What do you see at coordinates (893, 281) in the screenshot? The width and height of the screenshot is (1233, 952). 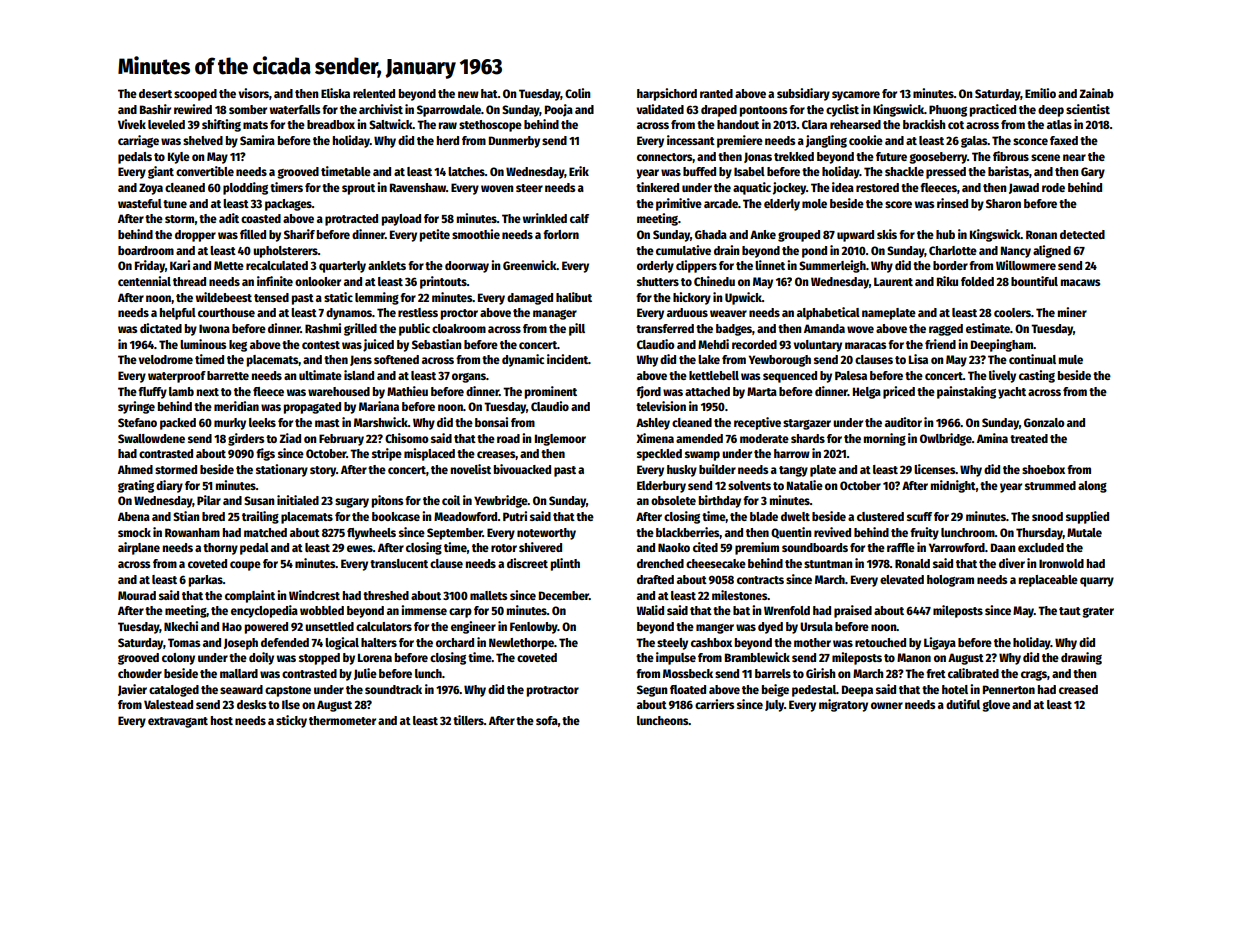 I see `Laurent` at bounding box center [893, 281].
